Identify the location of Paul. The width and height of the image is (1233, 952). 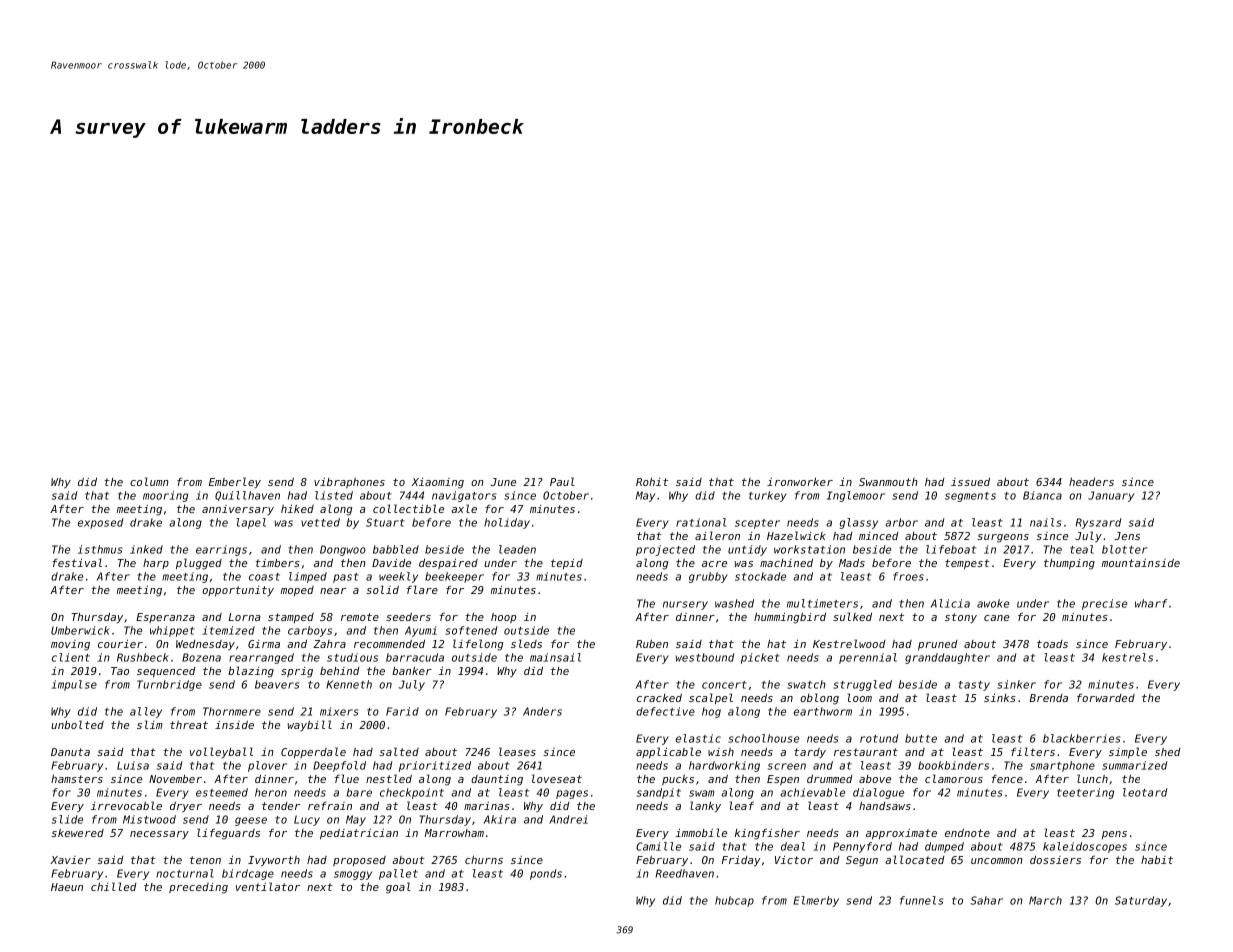
(562, 481).
